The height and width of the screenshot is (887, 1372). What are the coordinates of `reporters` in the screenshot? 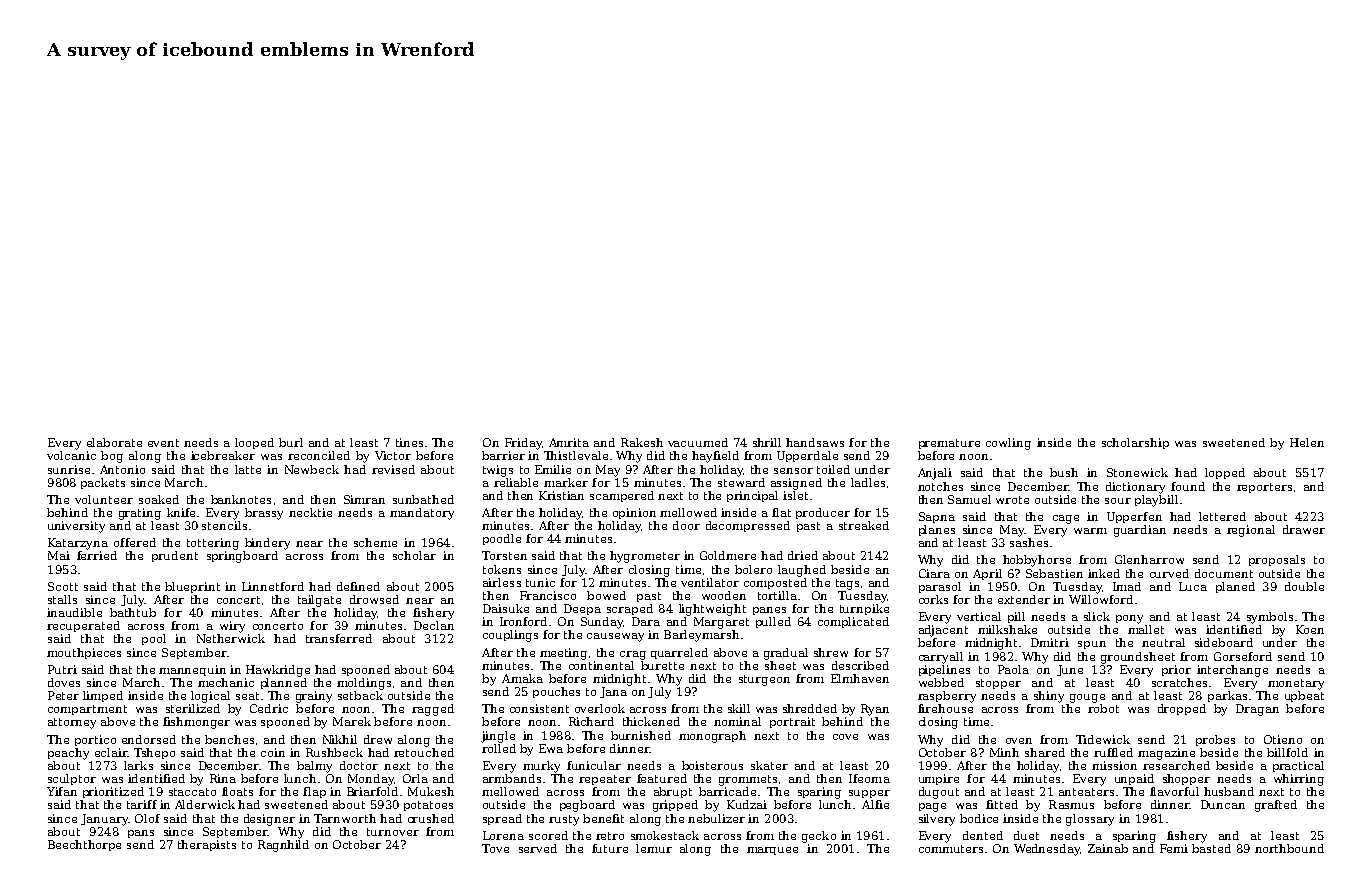 It's located at (1264, 488).
